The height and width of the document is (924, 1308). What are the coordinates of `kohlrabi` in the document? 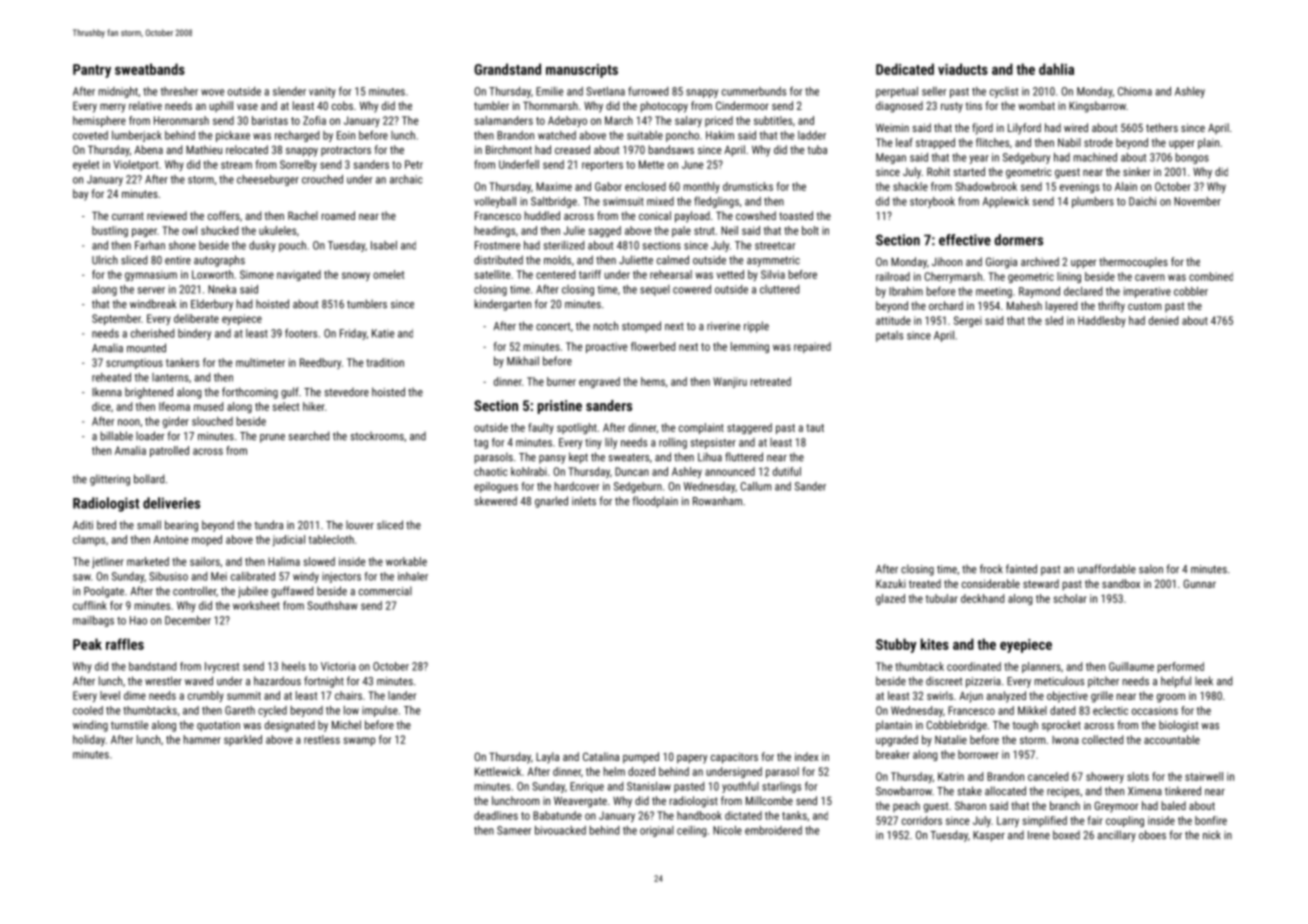 It's located at (529, 471).
